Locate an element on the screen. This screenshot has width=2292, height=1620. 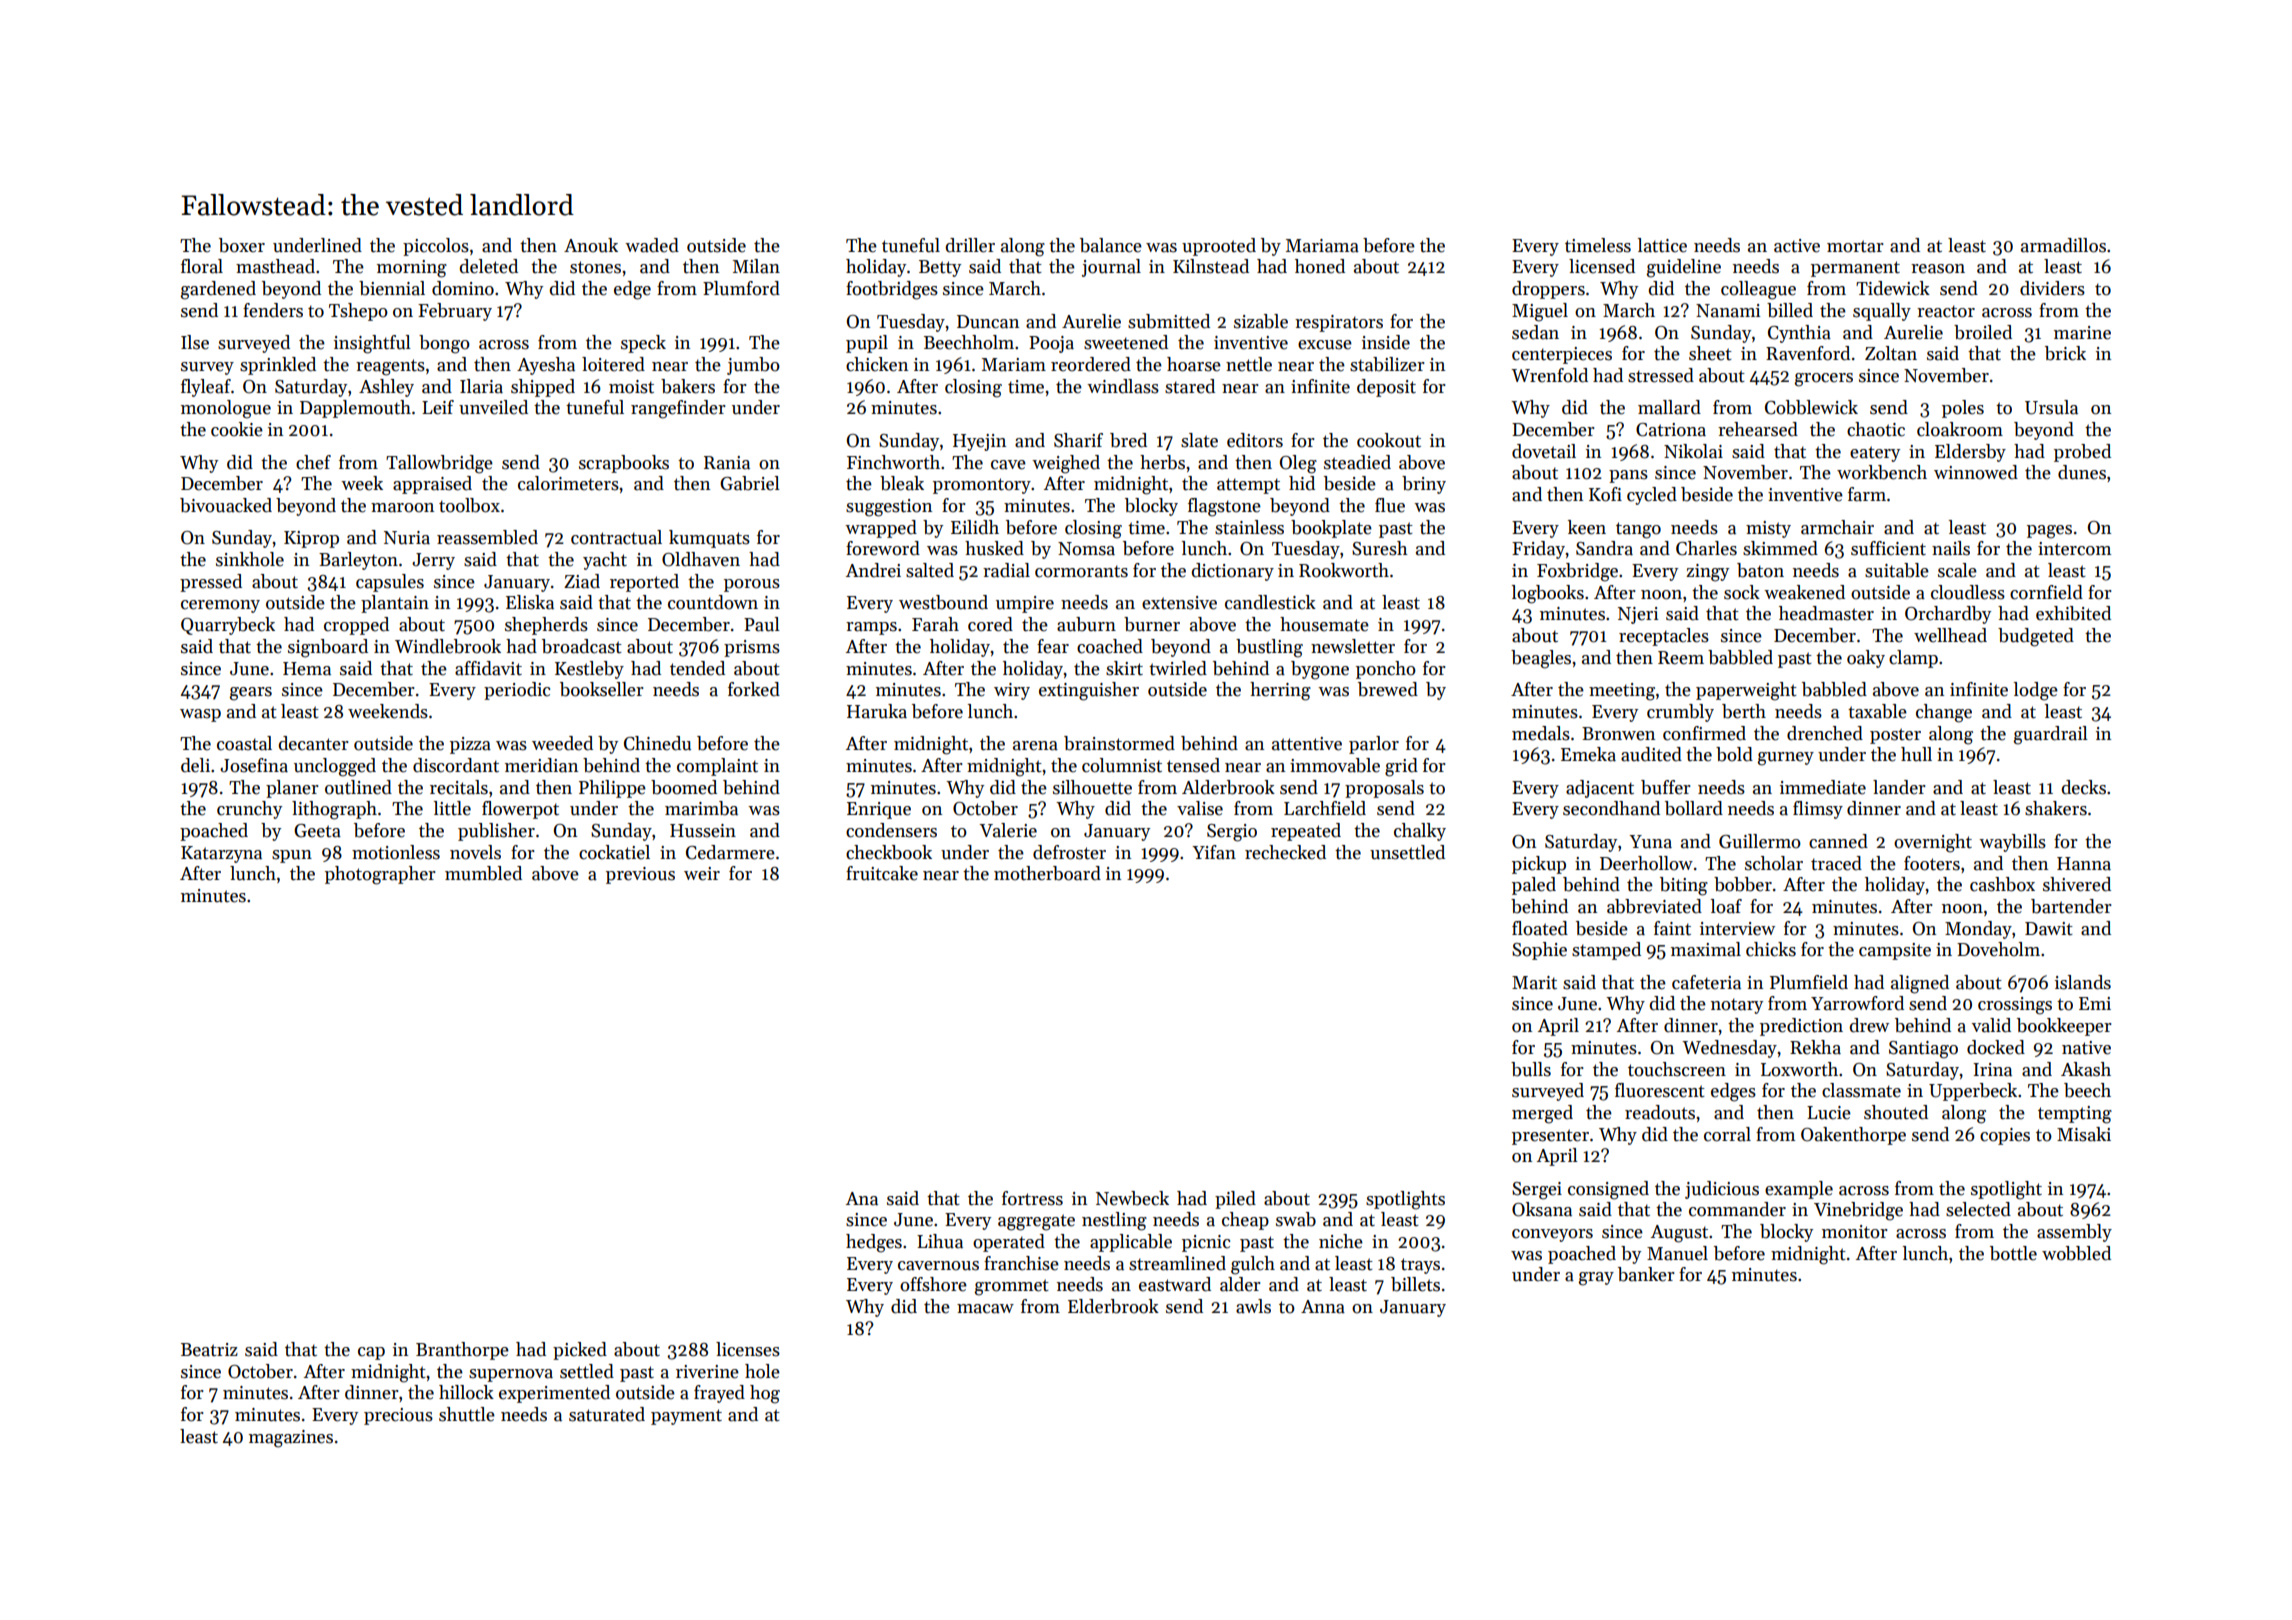
offshore is located at coordinates (933, 1284).
